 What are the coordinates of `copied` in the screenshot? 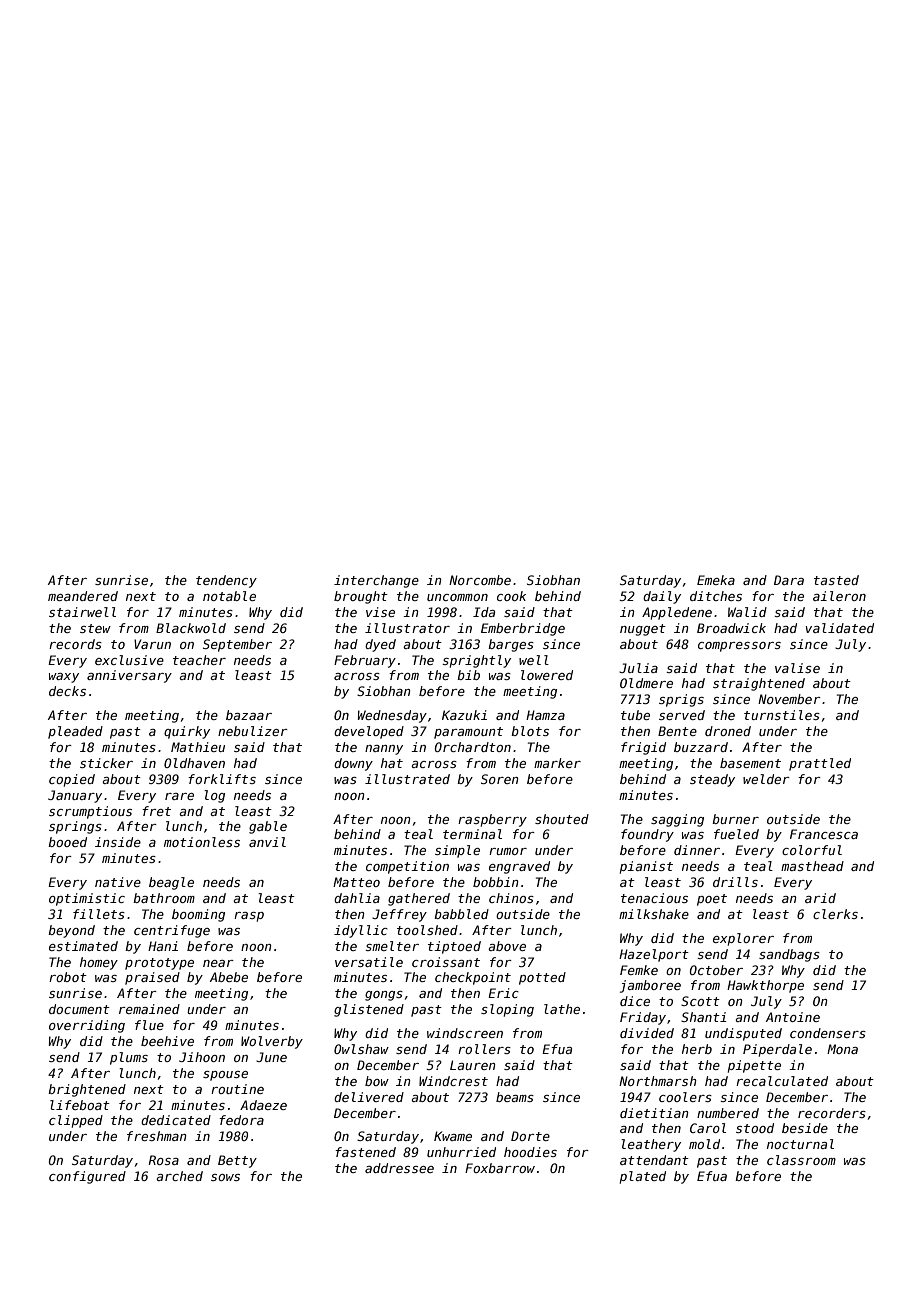 It's located at (72, 780).
